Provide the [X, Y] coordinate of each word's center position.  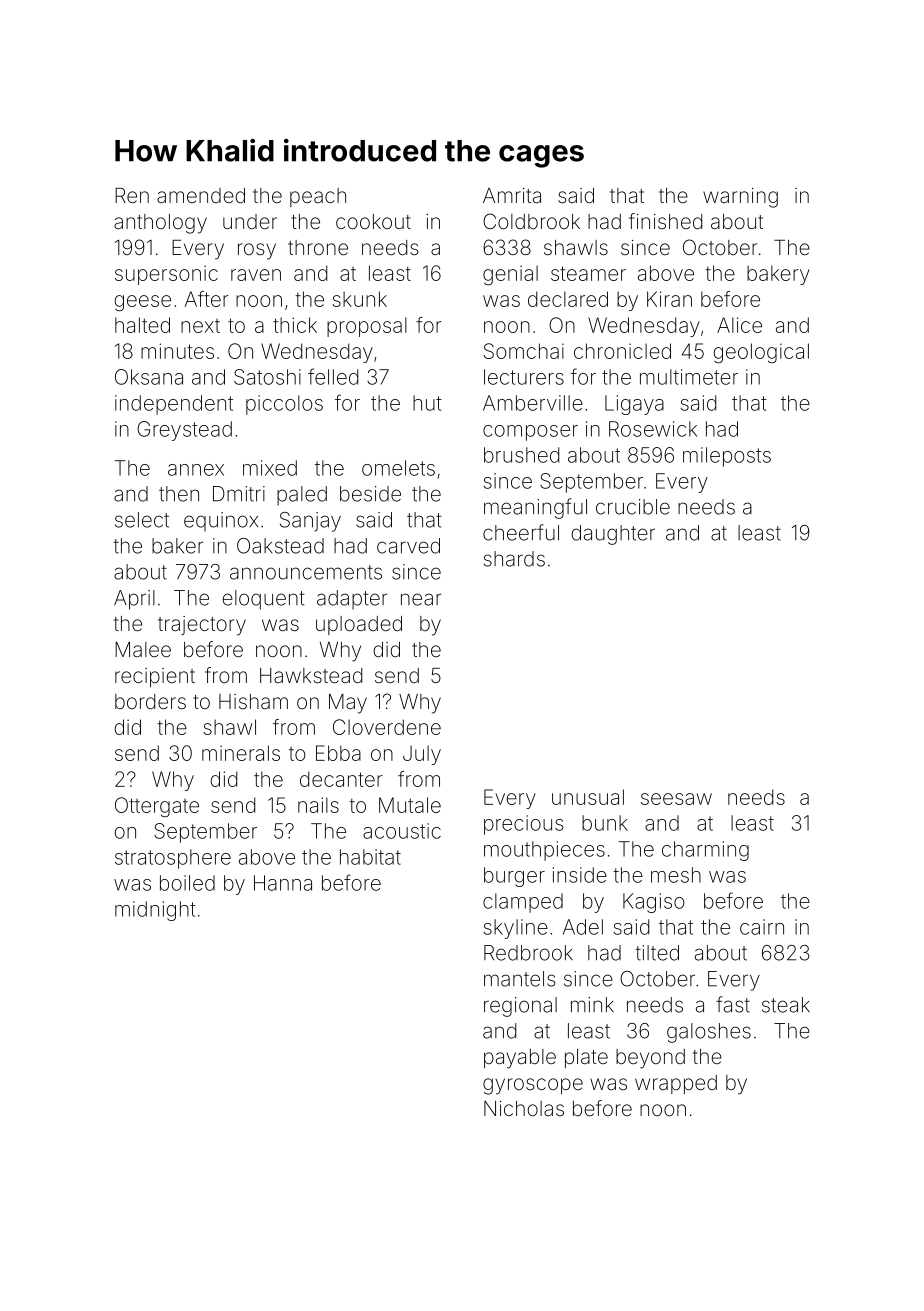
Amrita [512, 195]
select [142, 520]
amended [201, 195]
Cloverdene [387, 727]
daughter [613, 535]
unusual [588, 797]
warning [740, 198]
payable [520, 1059]
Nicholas [524, 1108]
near [421, 599]
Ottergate [157, 807]
